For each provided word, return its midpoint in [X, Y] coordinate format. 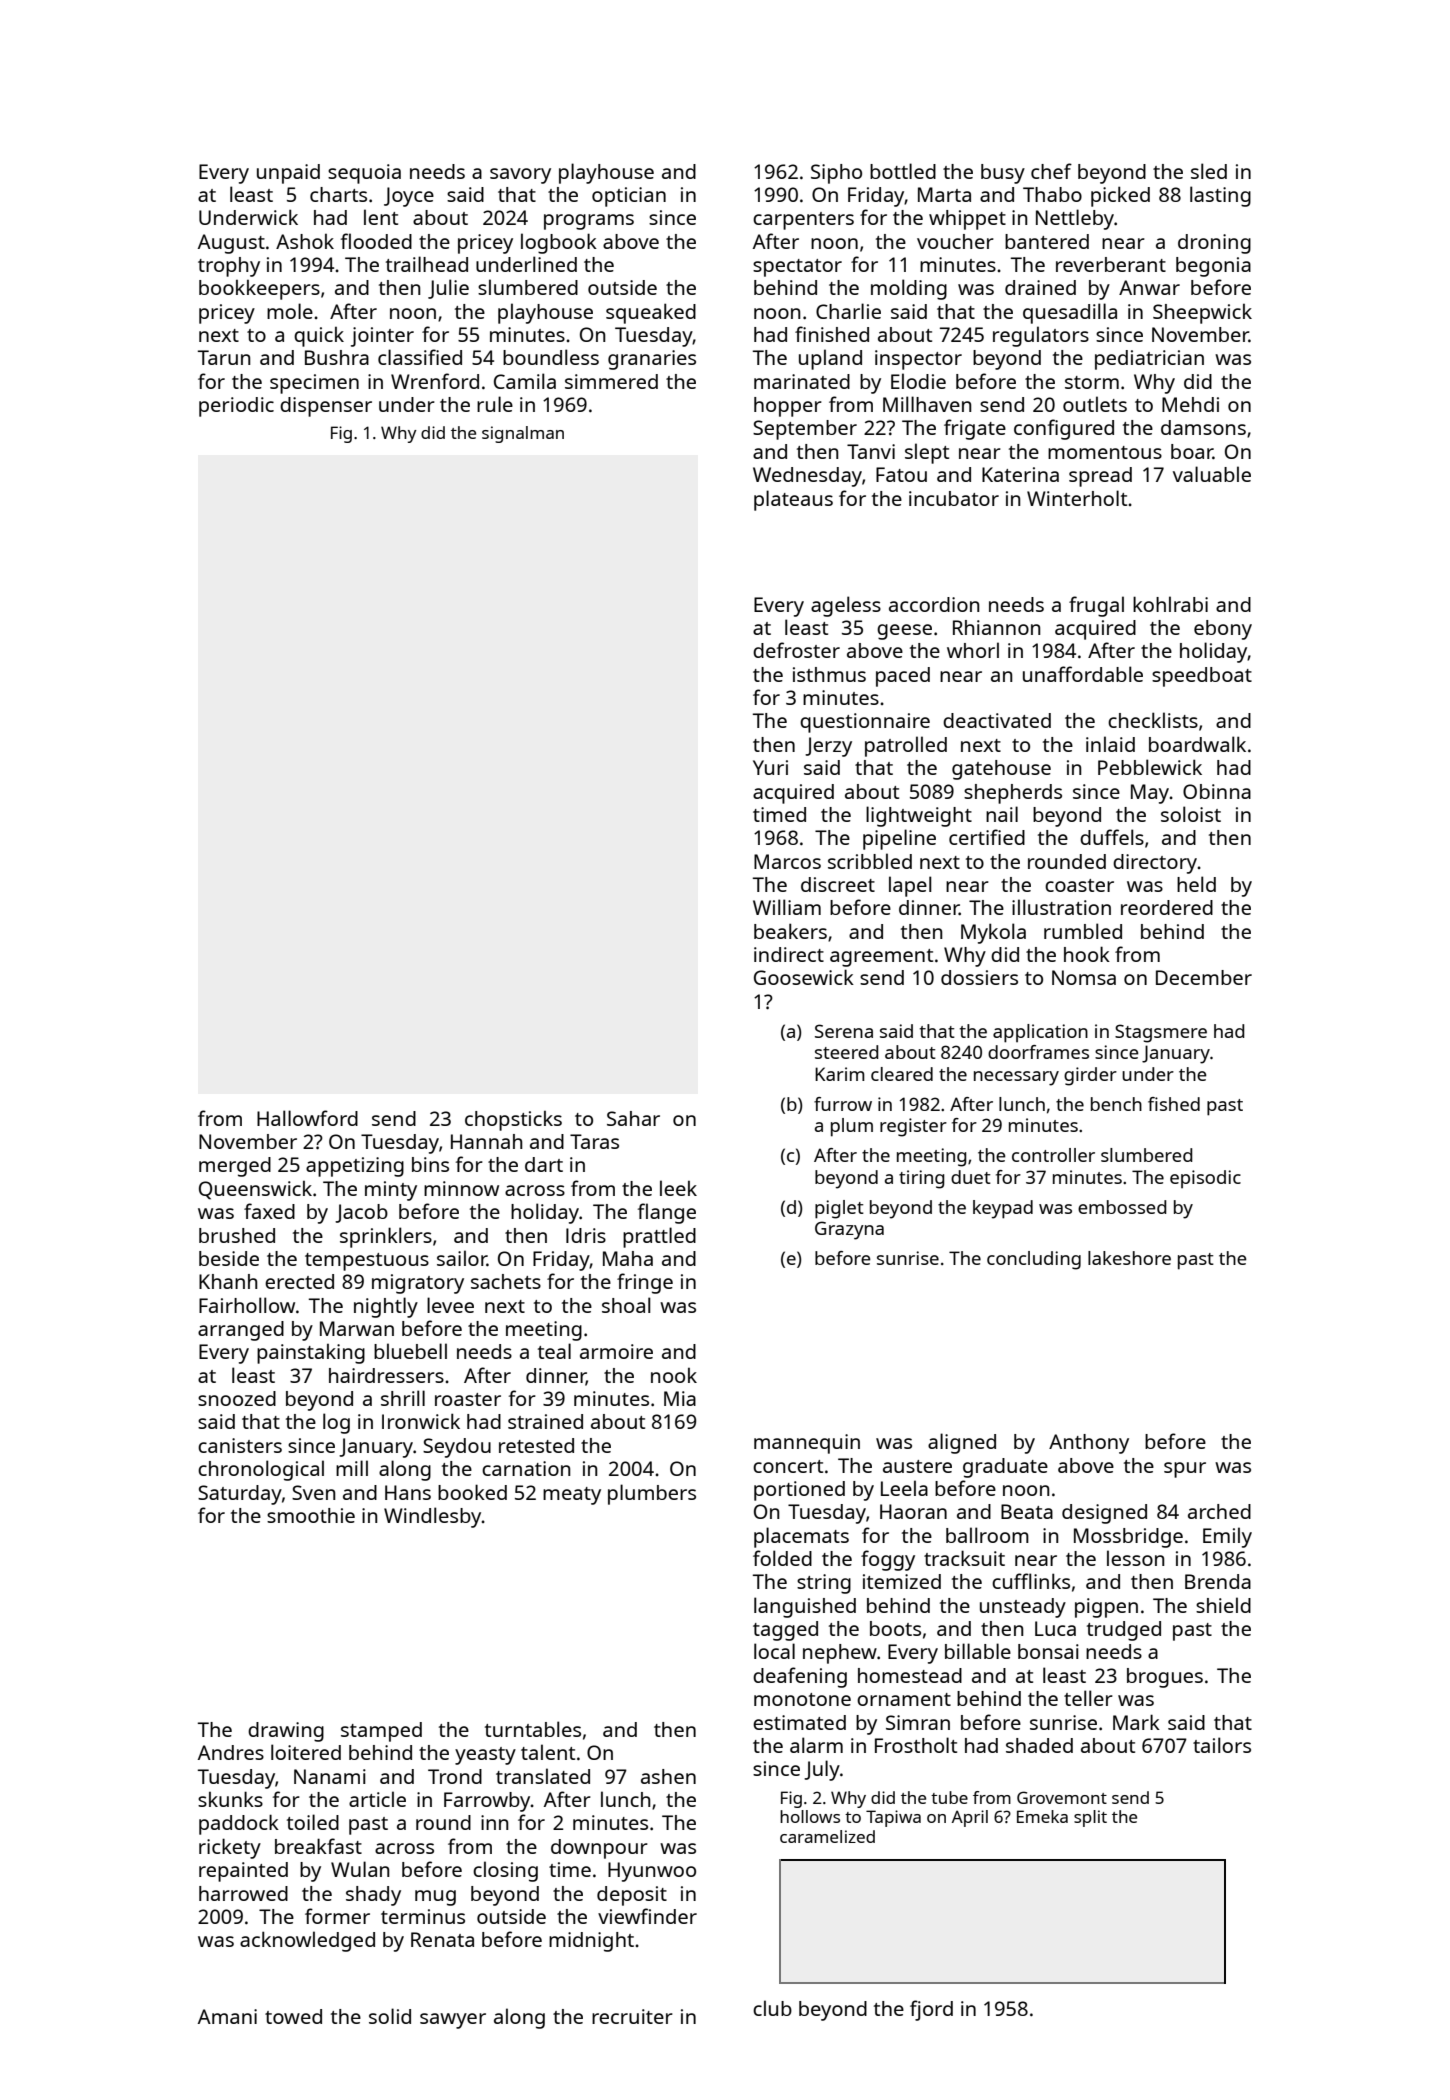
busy [1003, 174]
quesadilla [1070, 313]
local [774, 1651]
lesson [1135, 1558]
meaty [572, 1496]
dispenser [326, 407]
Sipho [836, 174]
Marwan [357, 1328]
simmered [611, 381]
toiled [313, 1822]
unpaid [288, 174]
